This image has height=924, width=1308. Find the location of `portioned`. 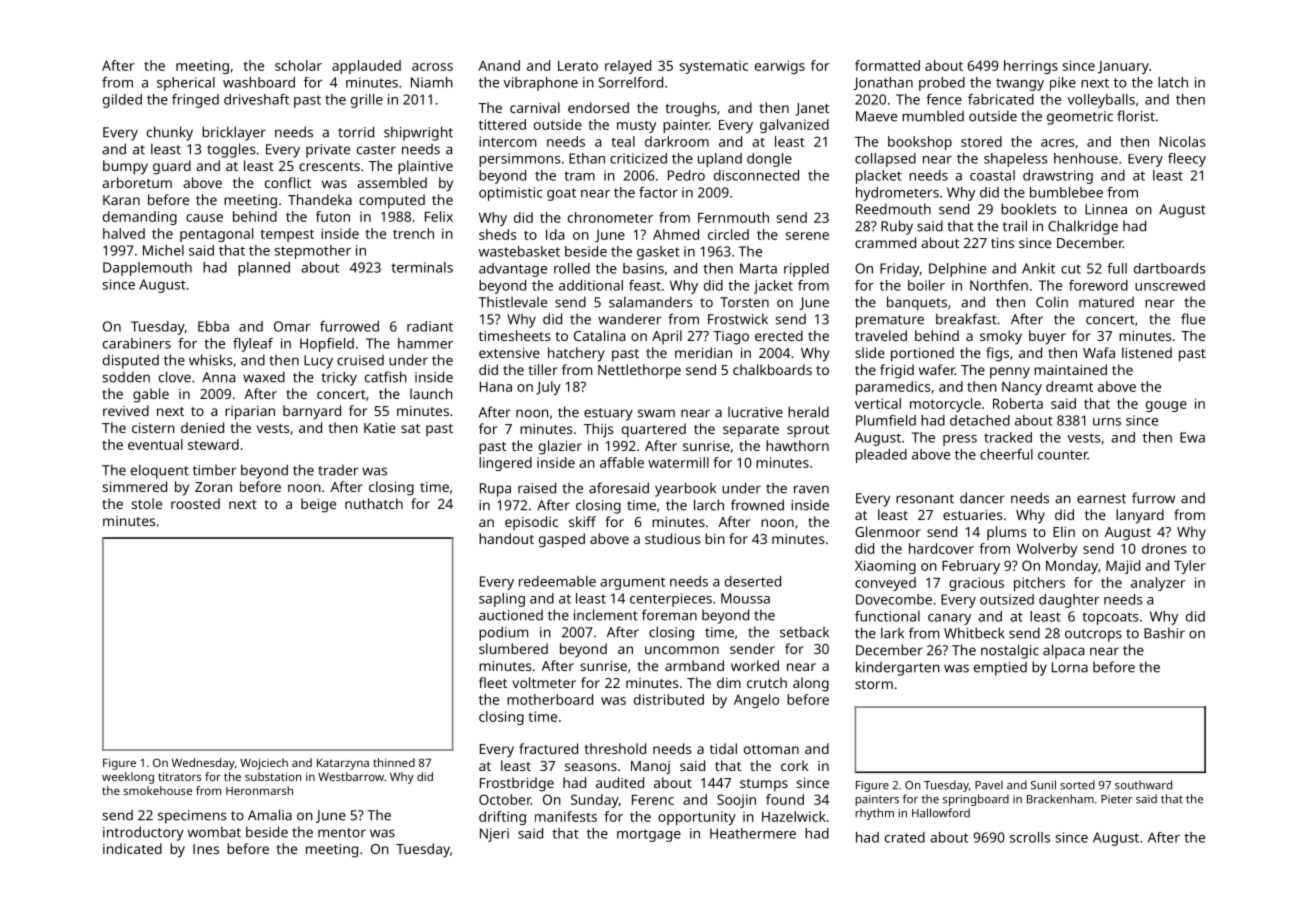

portioned is located at coordinates (922, 354).
